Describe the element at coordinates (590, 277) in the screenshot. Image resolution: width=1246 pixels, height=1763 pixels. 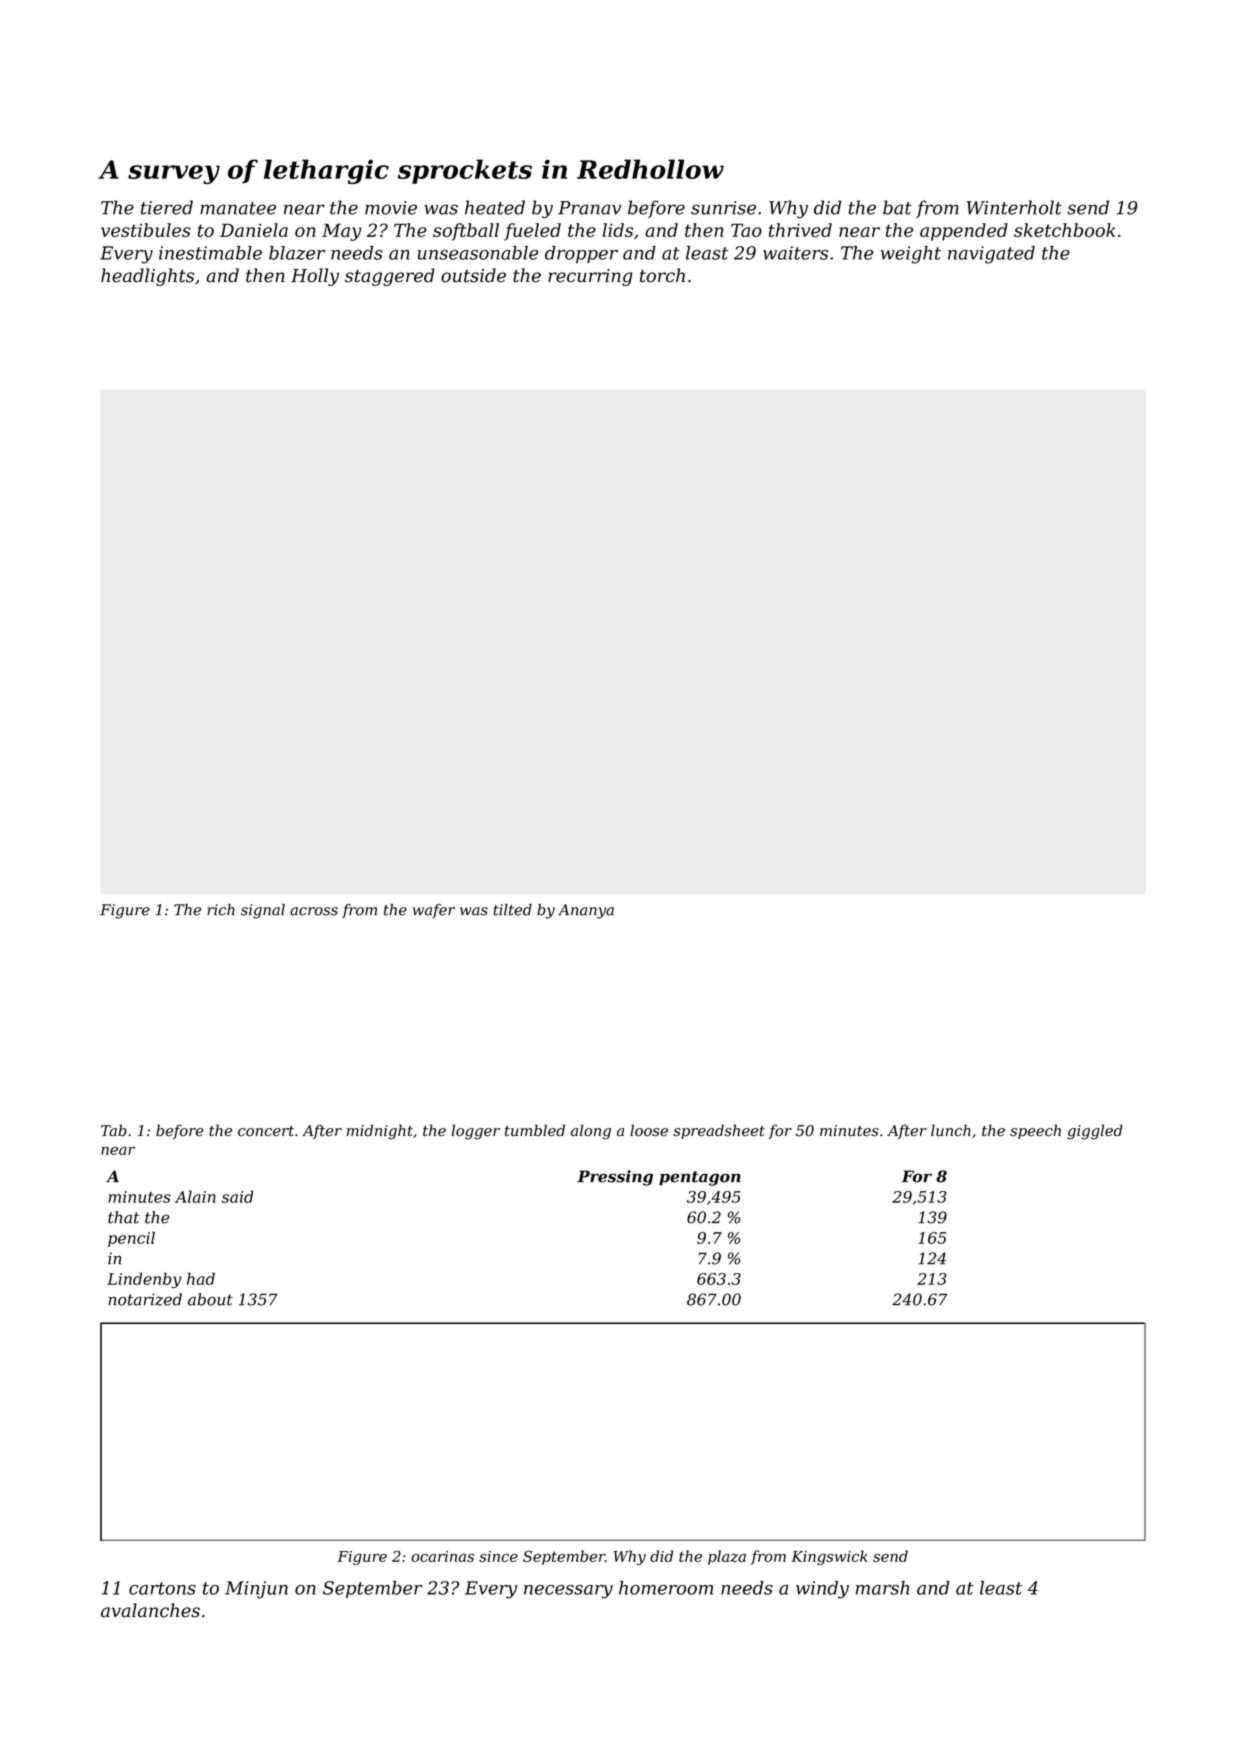
I see `recurring` at that location.
